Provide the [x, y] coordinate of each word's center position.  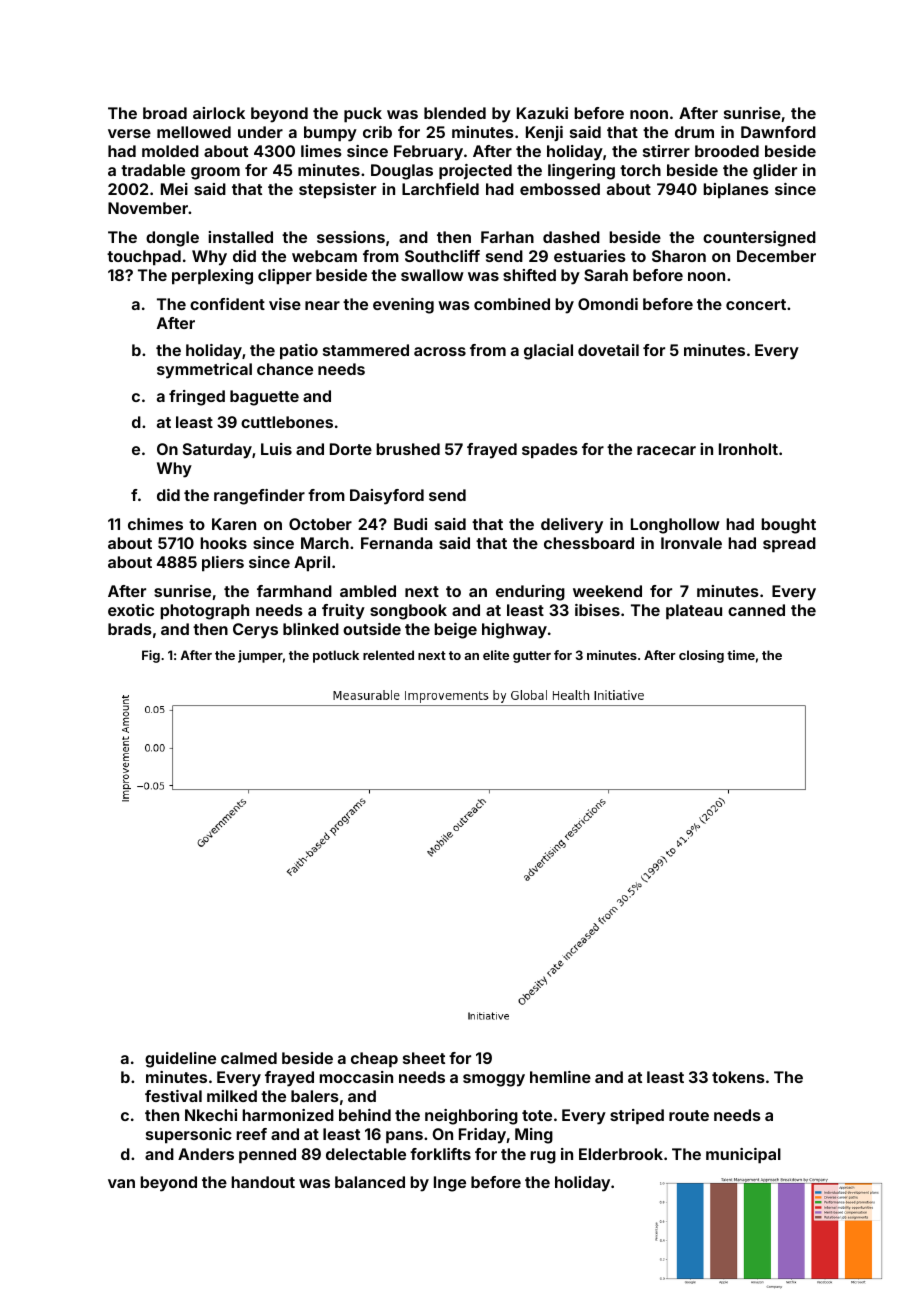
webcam [324, 256]
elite [496, 655]
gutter [532, 657]
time [741, 655]
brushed [408, 449]
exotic [131, 610]
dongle [172, 239]
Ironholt [748, 449]
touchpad [144, 258]
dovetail [608, 350]
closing [701, 656]
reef [251, 1134]
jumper [260, 656]
